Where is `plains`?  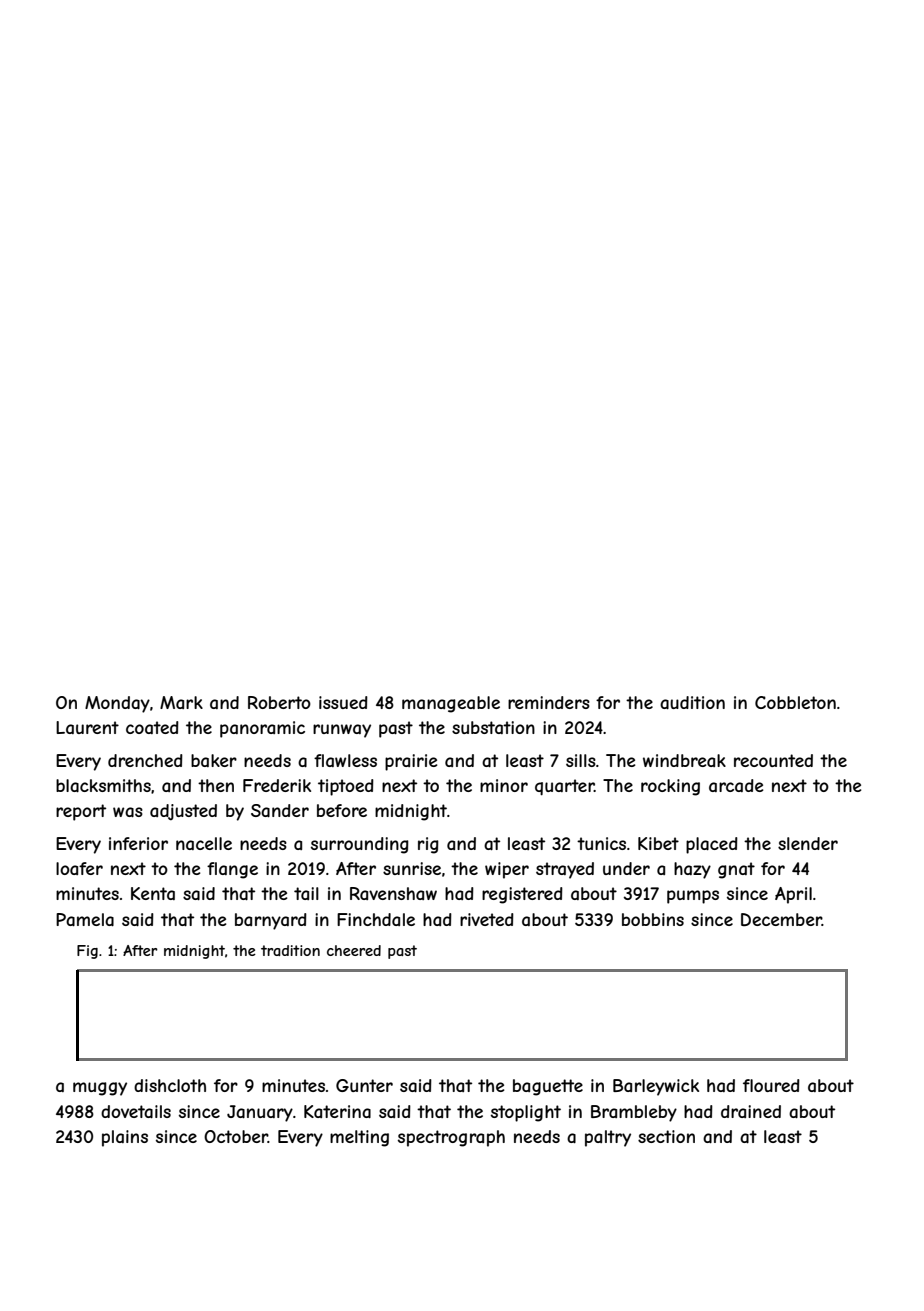 plains is located at coordinates (125, 1138).
